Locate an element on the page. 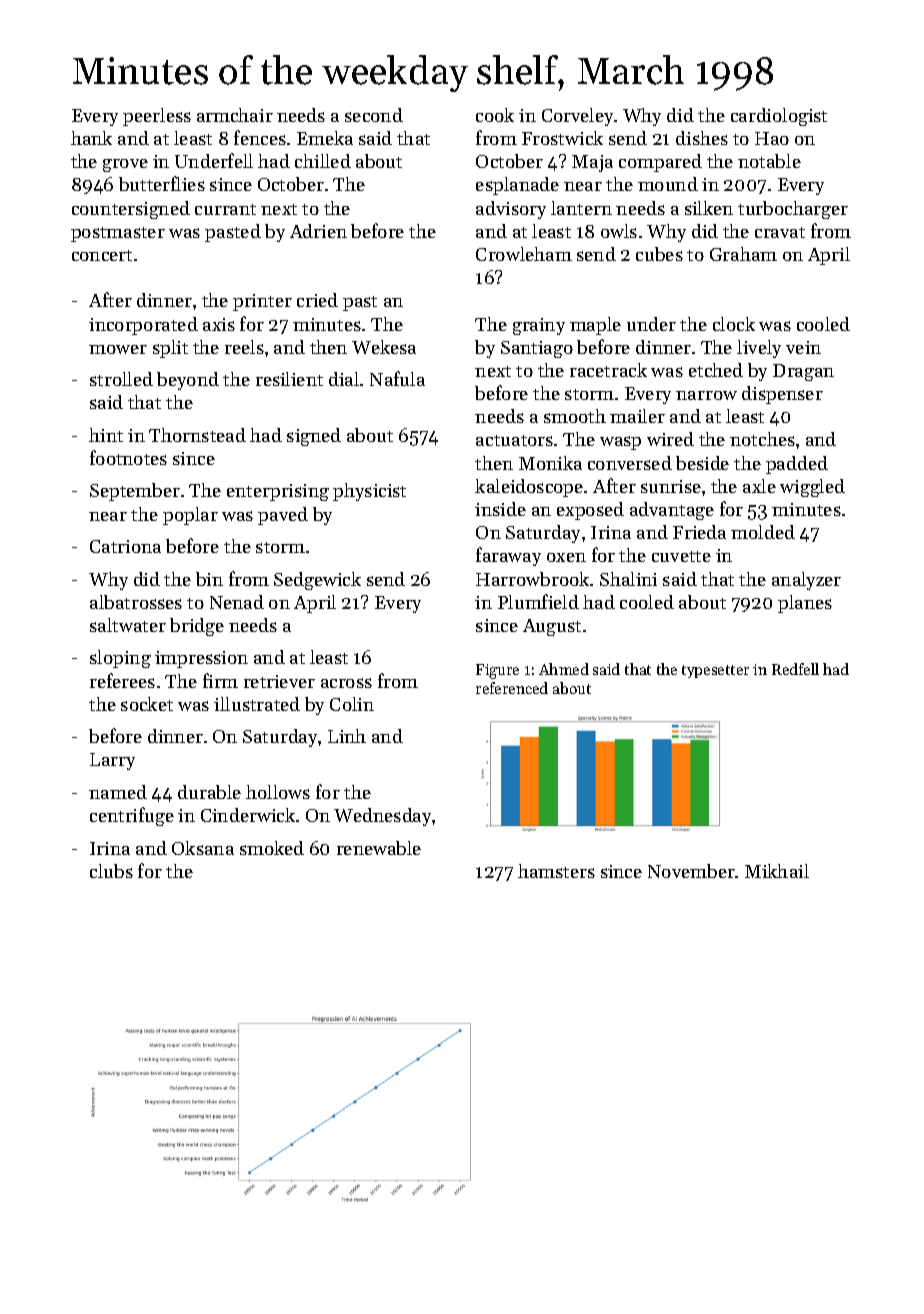  clock is located at coordinates (734, 324).
